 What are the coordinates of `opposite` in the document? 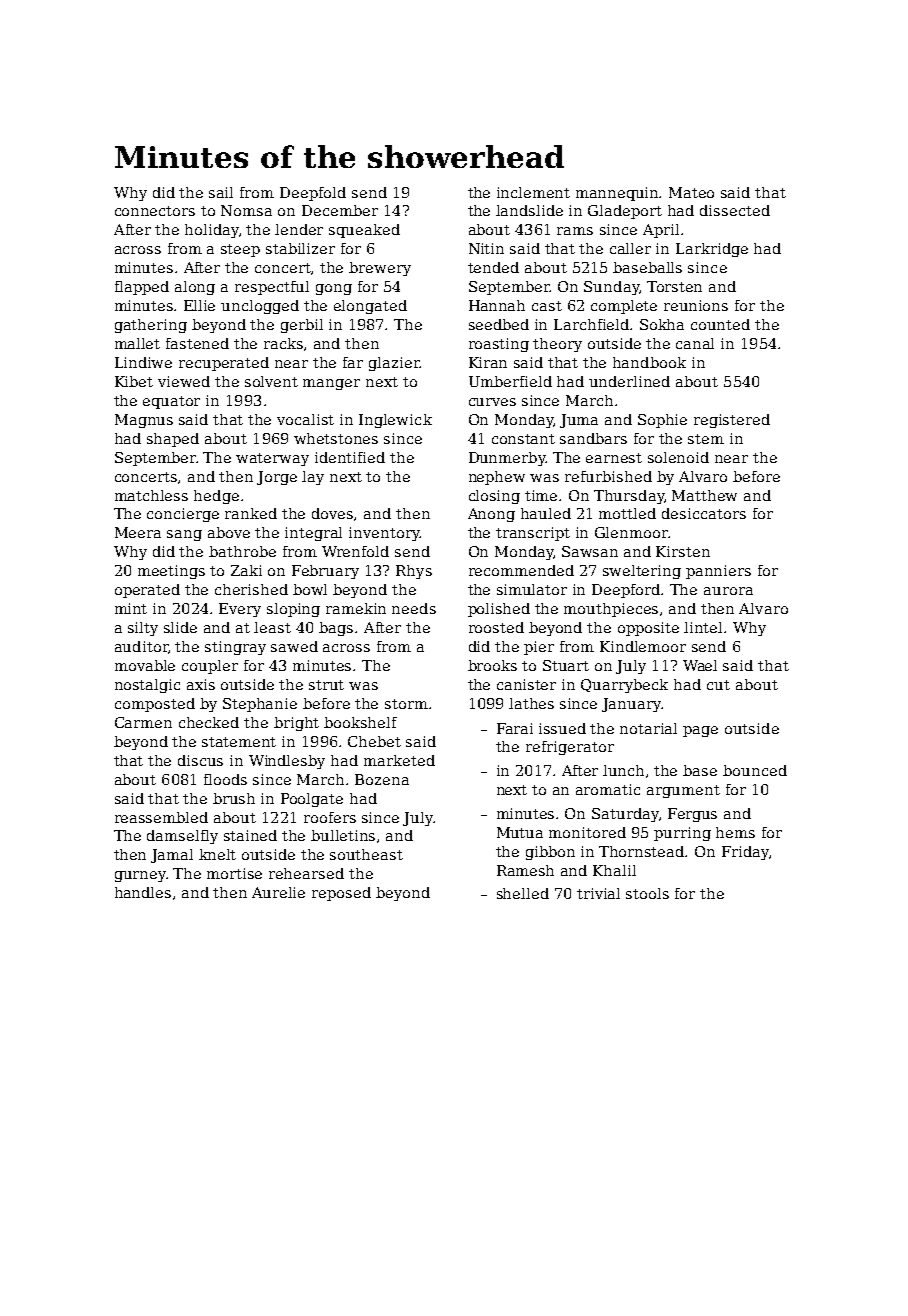 It's located at (648, 629).
